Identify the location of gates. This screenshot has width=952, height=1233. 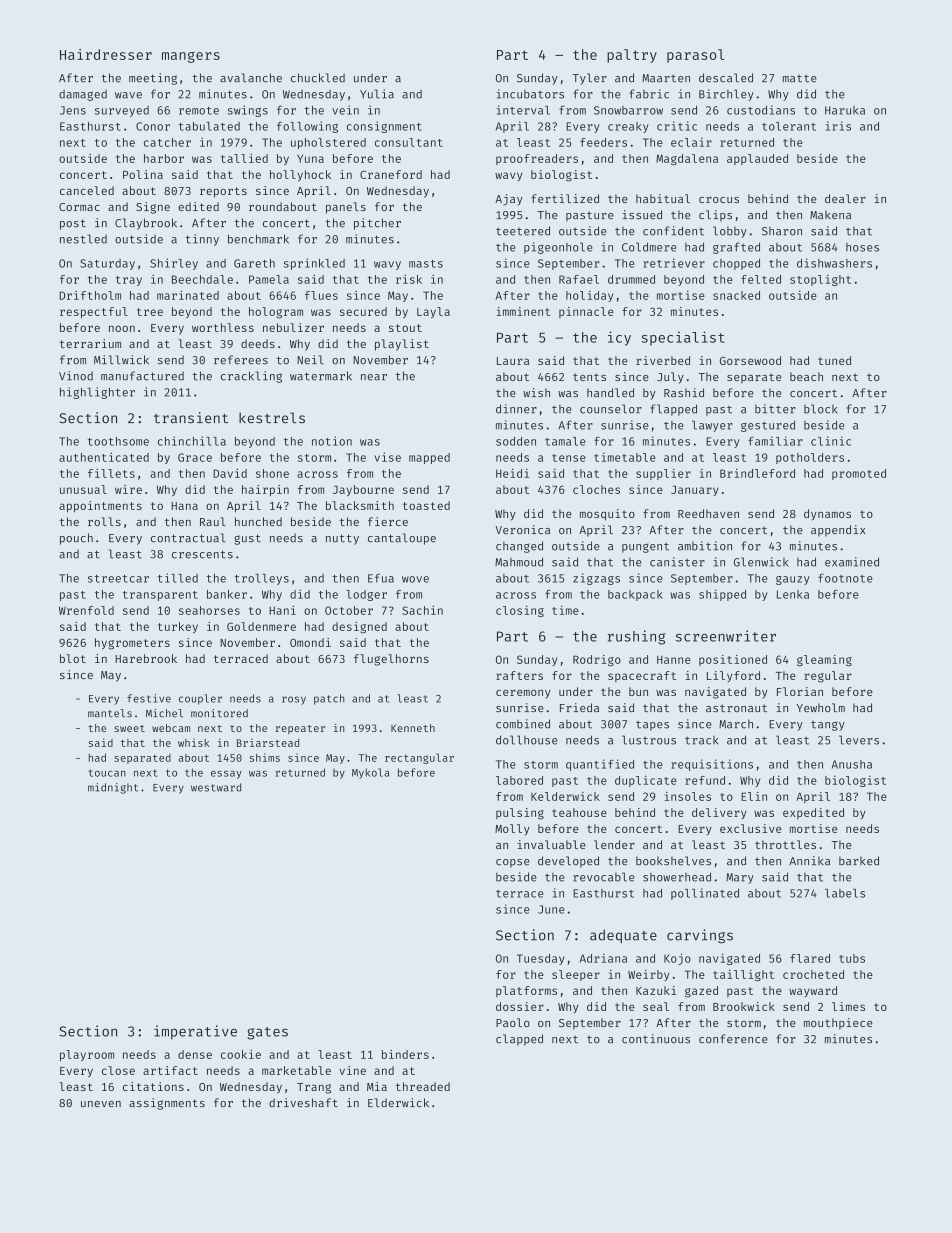
(267, 1033).
